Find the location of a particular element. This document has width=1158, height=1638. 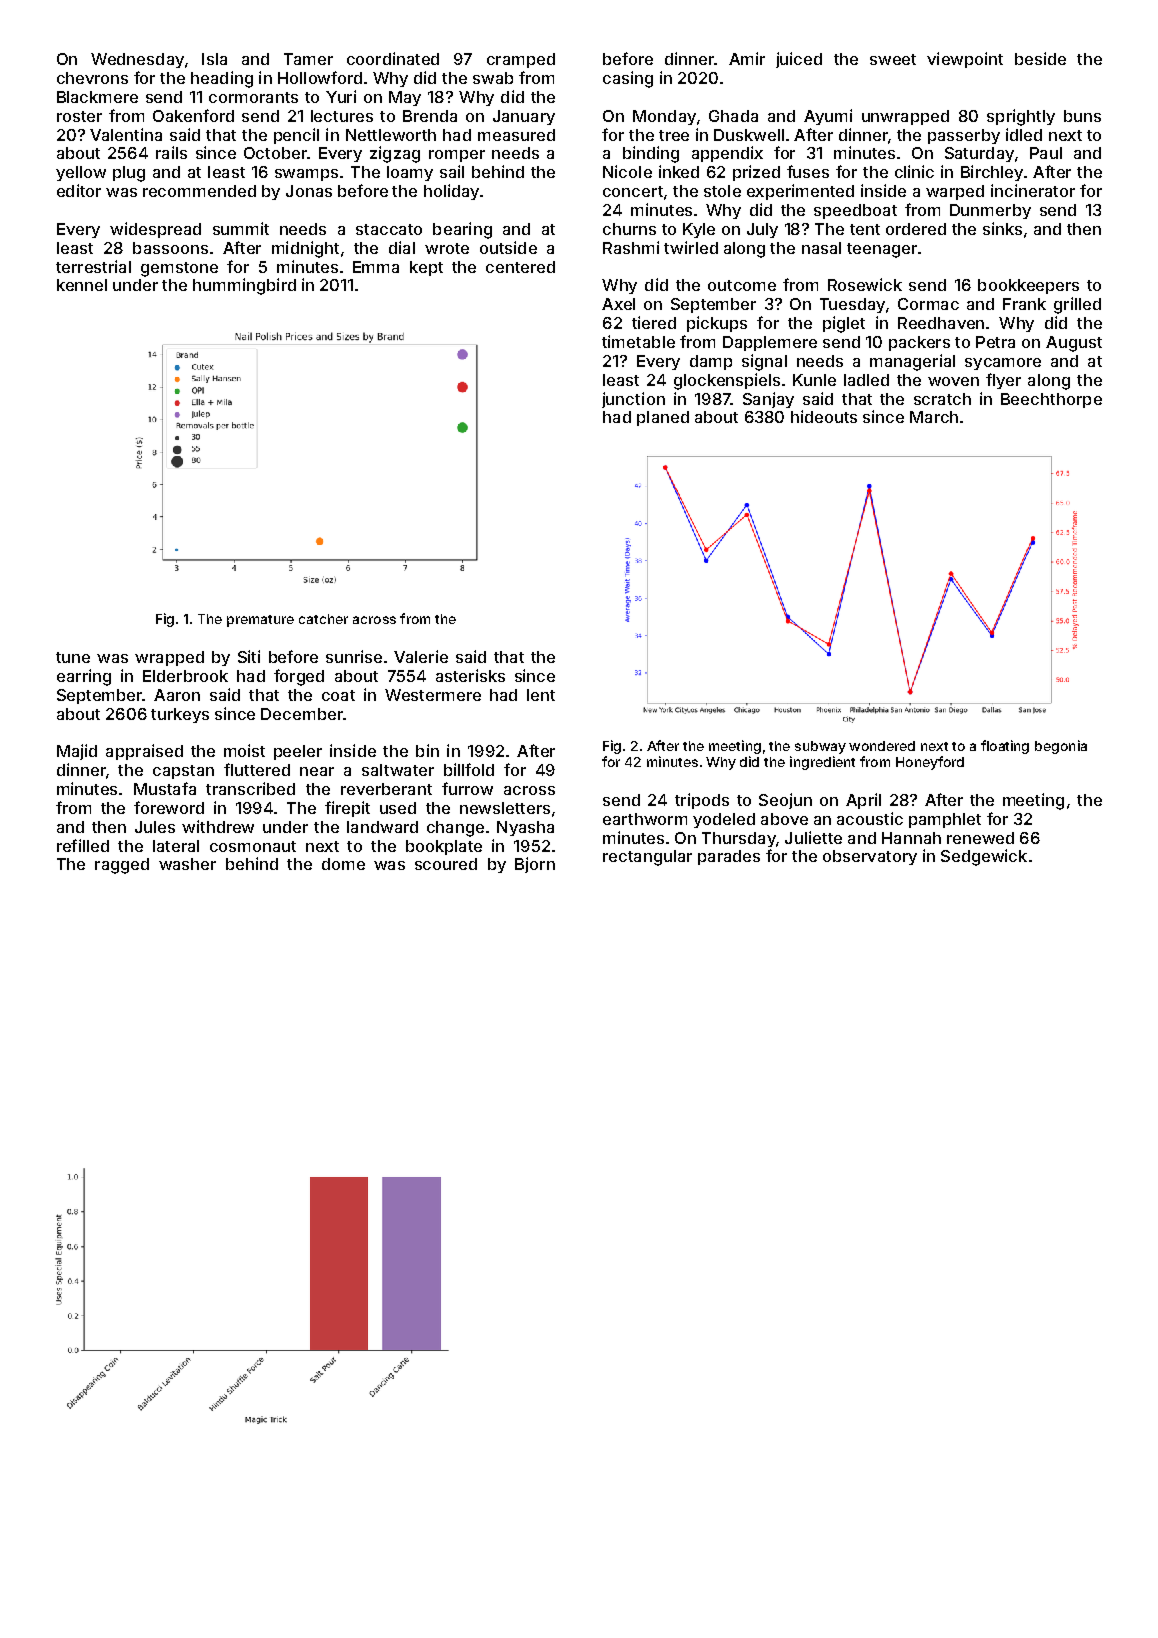

casing is located at coordinates (628, 79).
